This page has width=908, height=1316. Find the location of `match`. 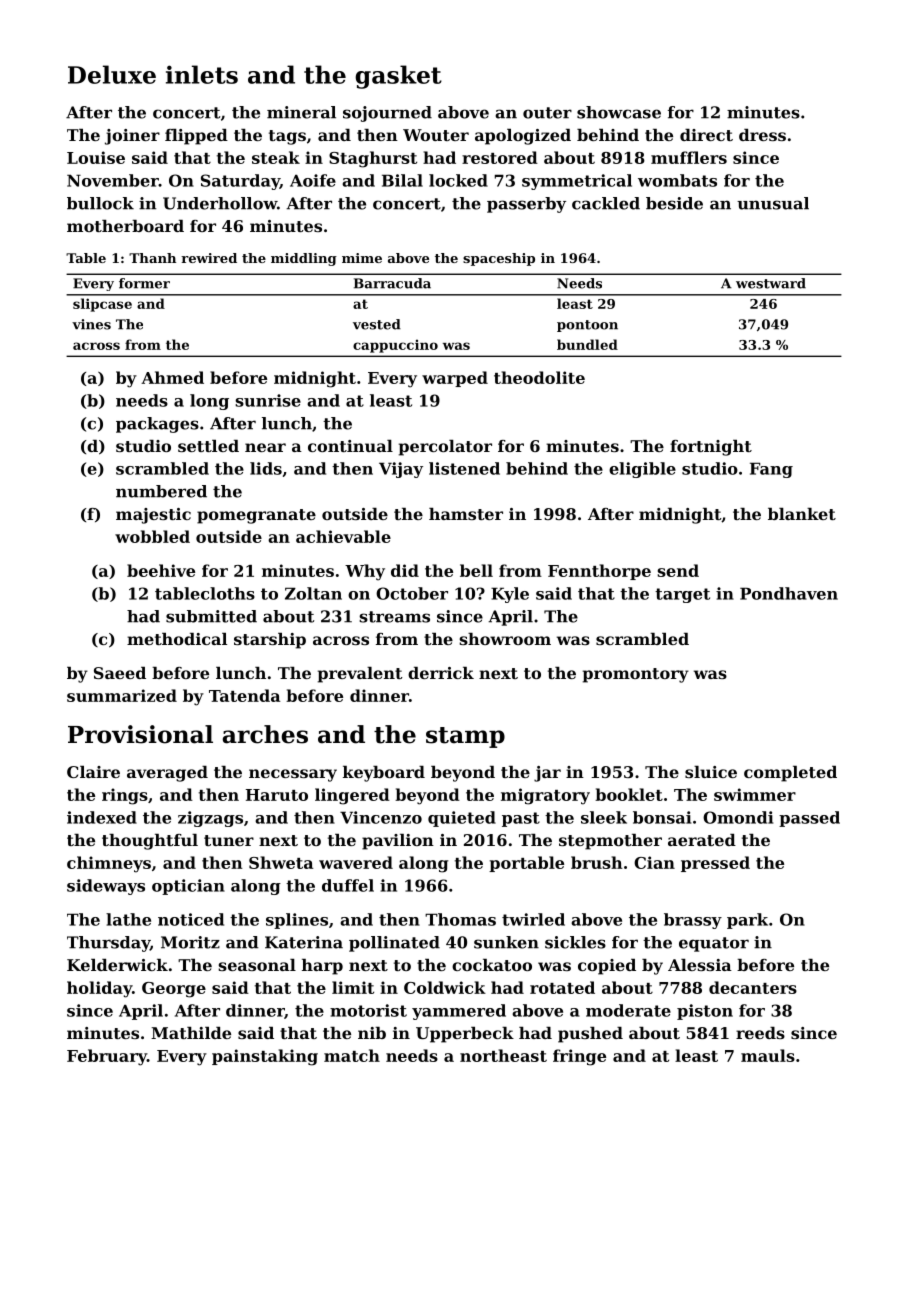

match is located at coordinates (352, 1055).
